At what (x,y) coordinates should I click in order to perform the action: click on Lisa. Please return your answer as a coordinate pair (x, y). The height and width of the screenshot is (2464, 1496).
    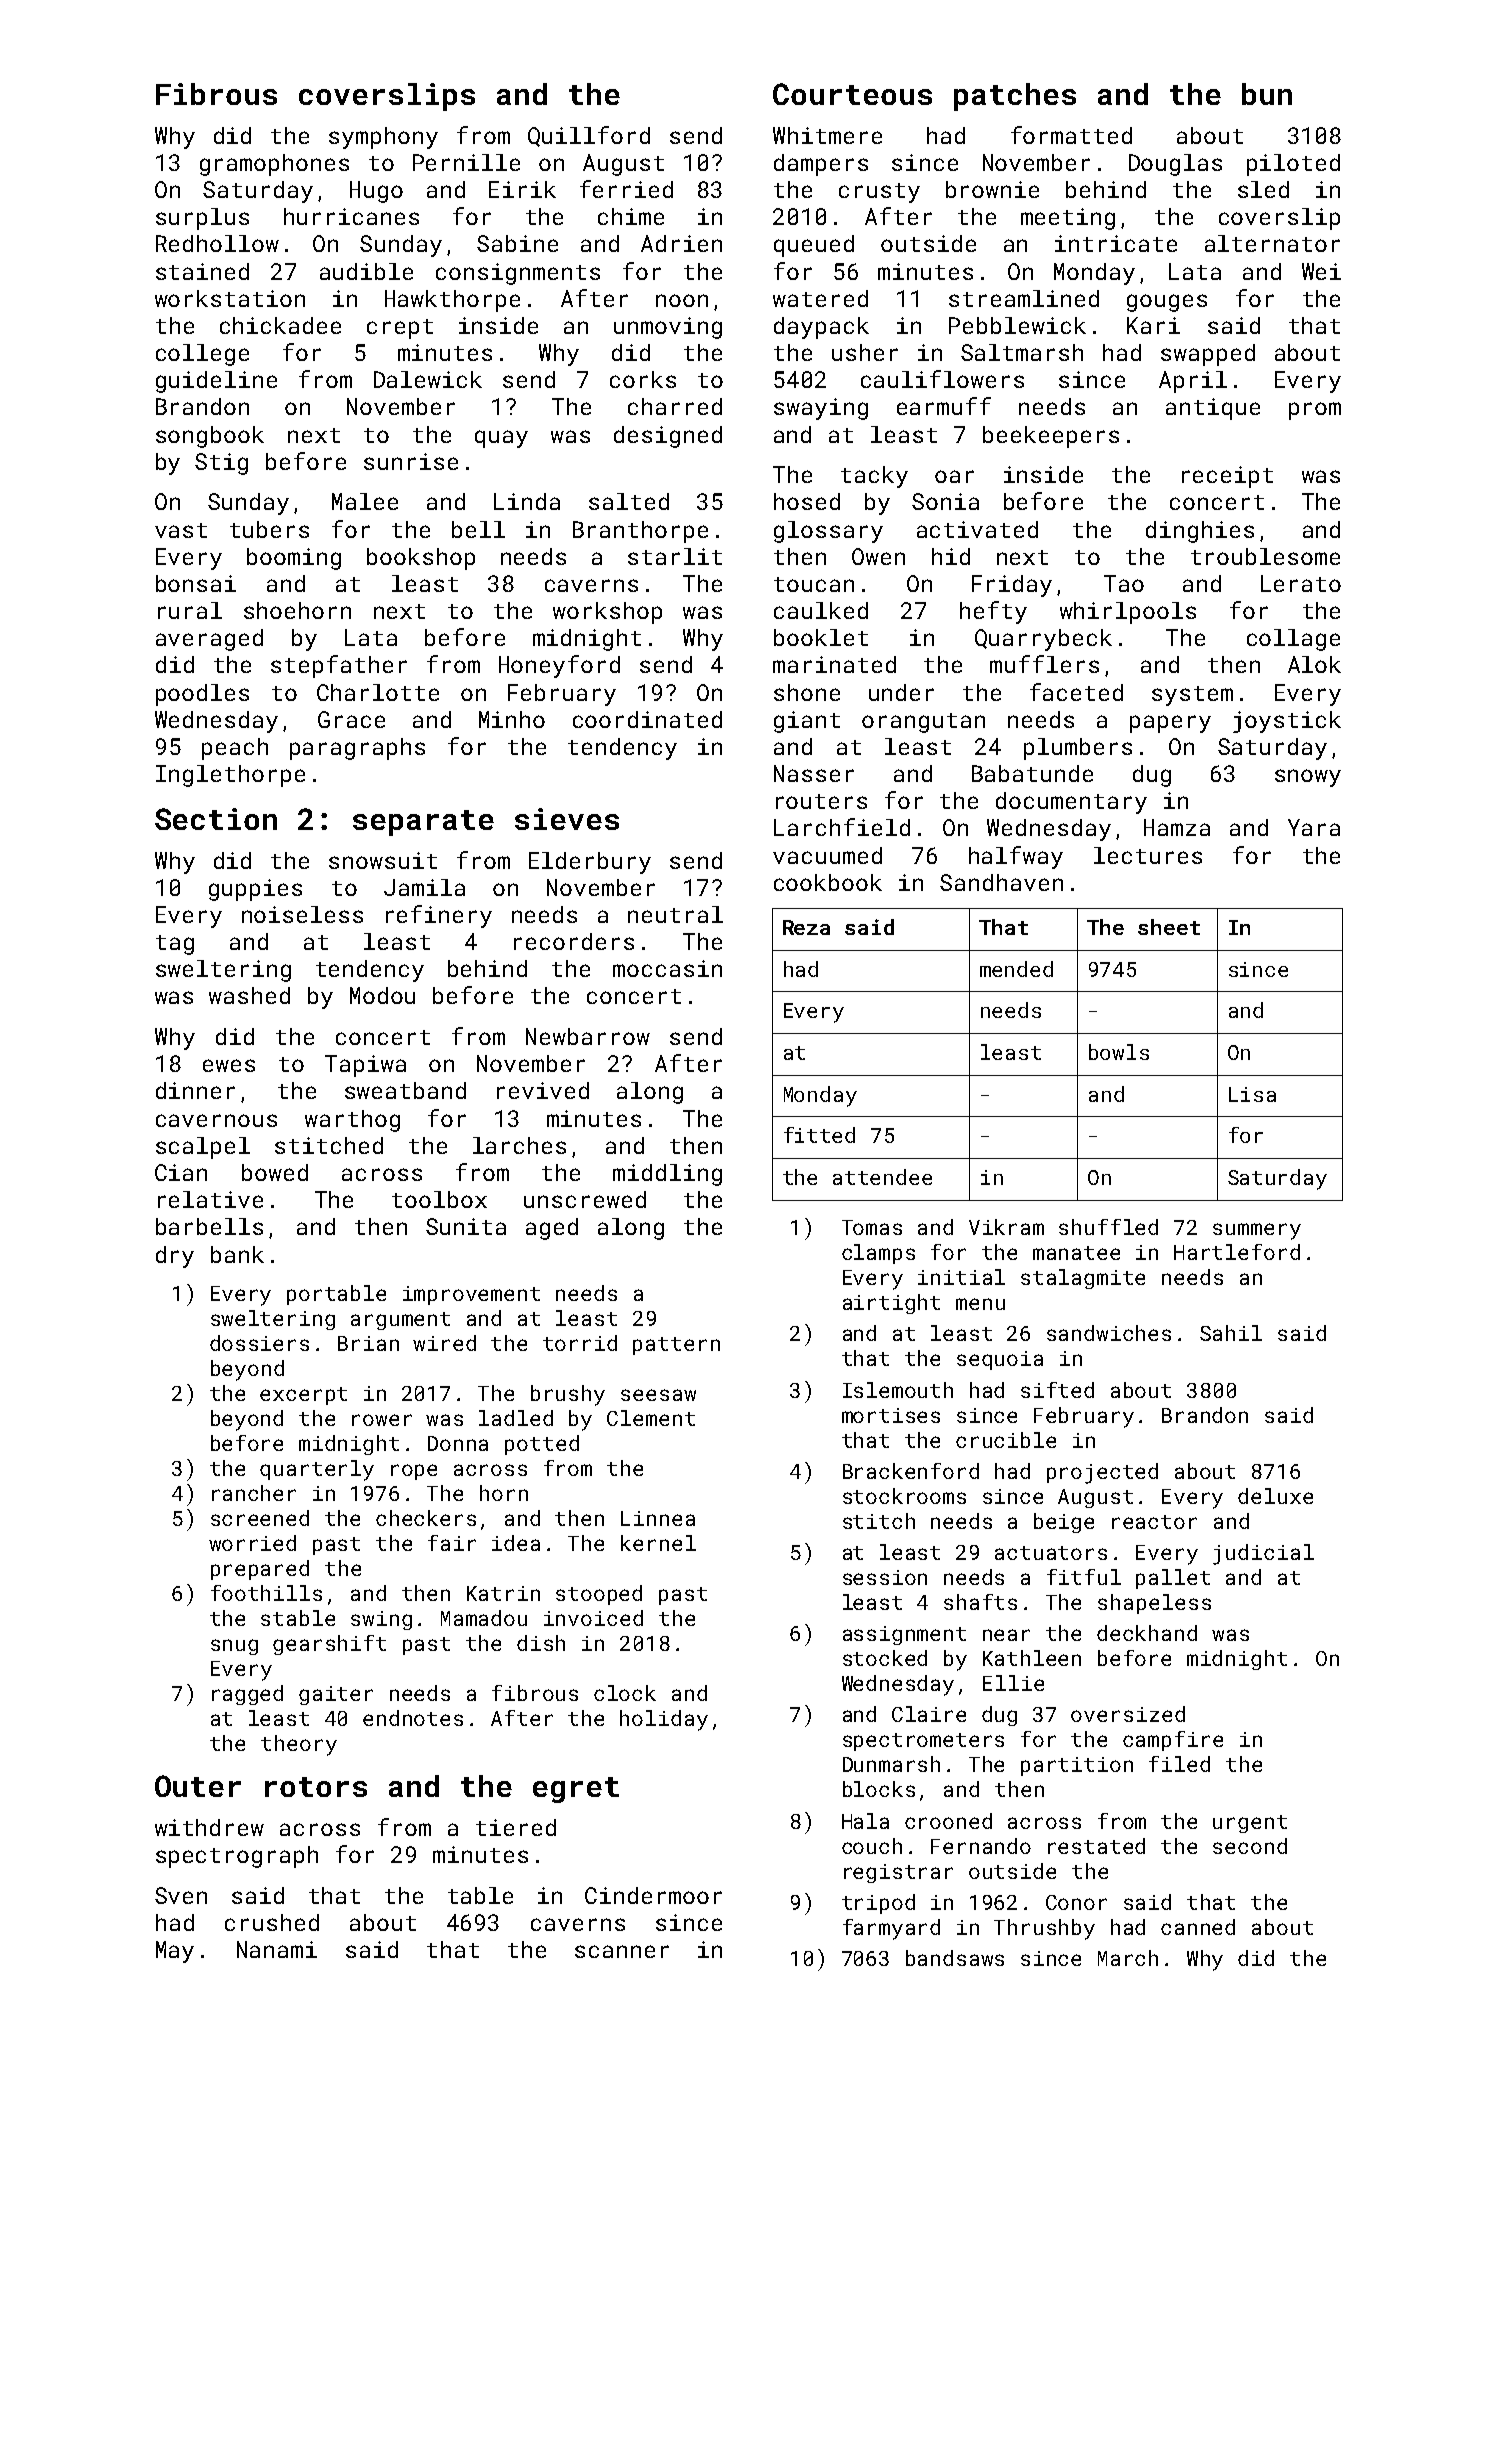
    Looking at the image, I should click on (1252, 1094).
